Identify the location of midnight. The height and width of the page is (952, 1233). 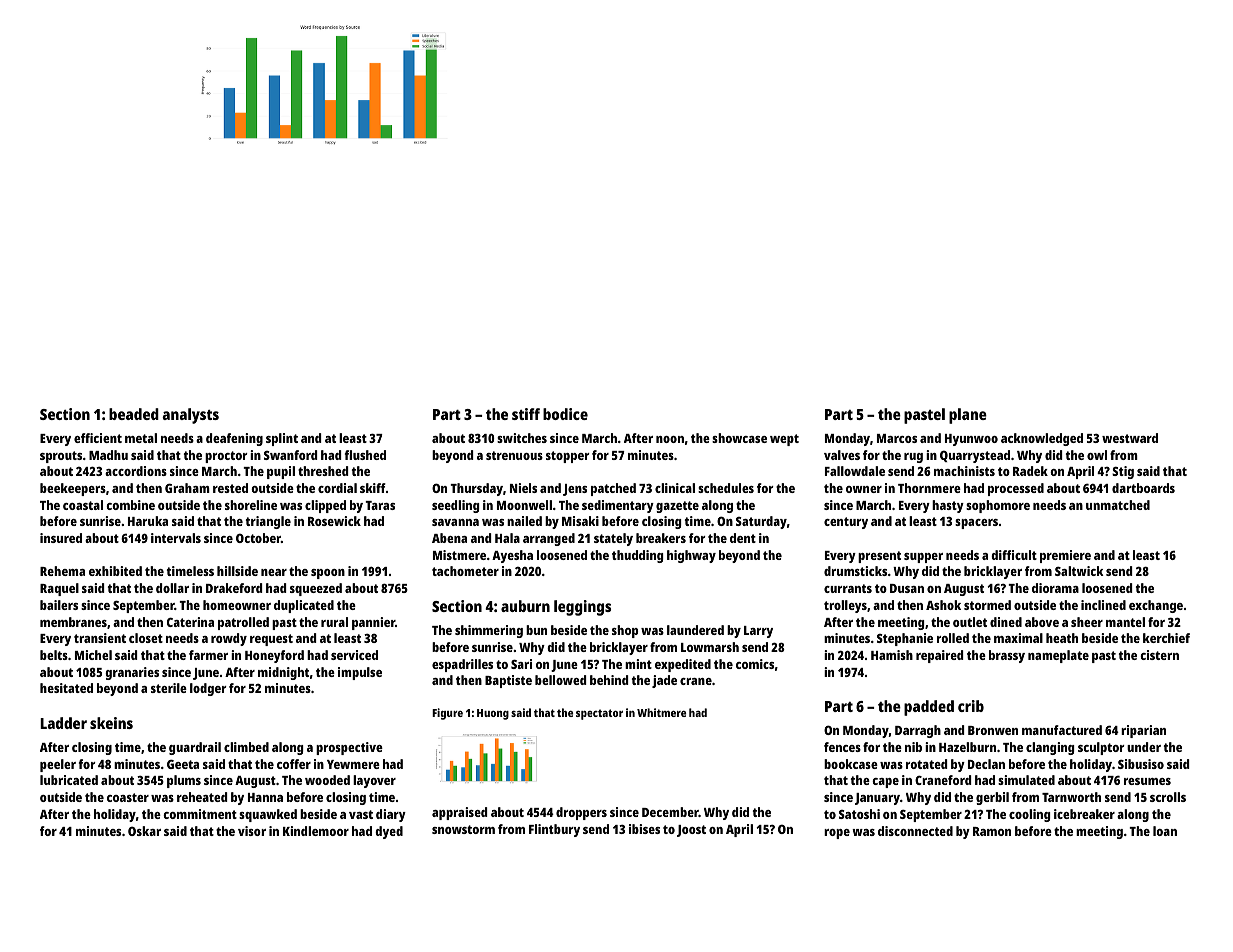
(283, 673).
